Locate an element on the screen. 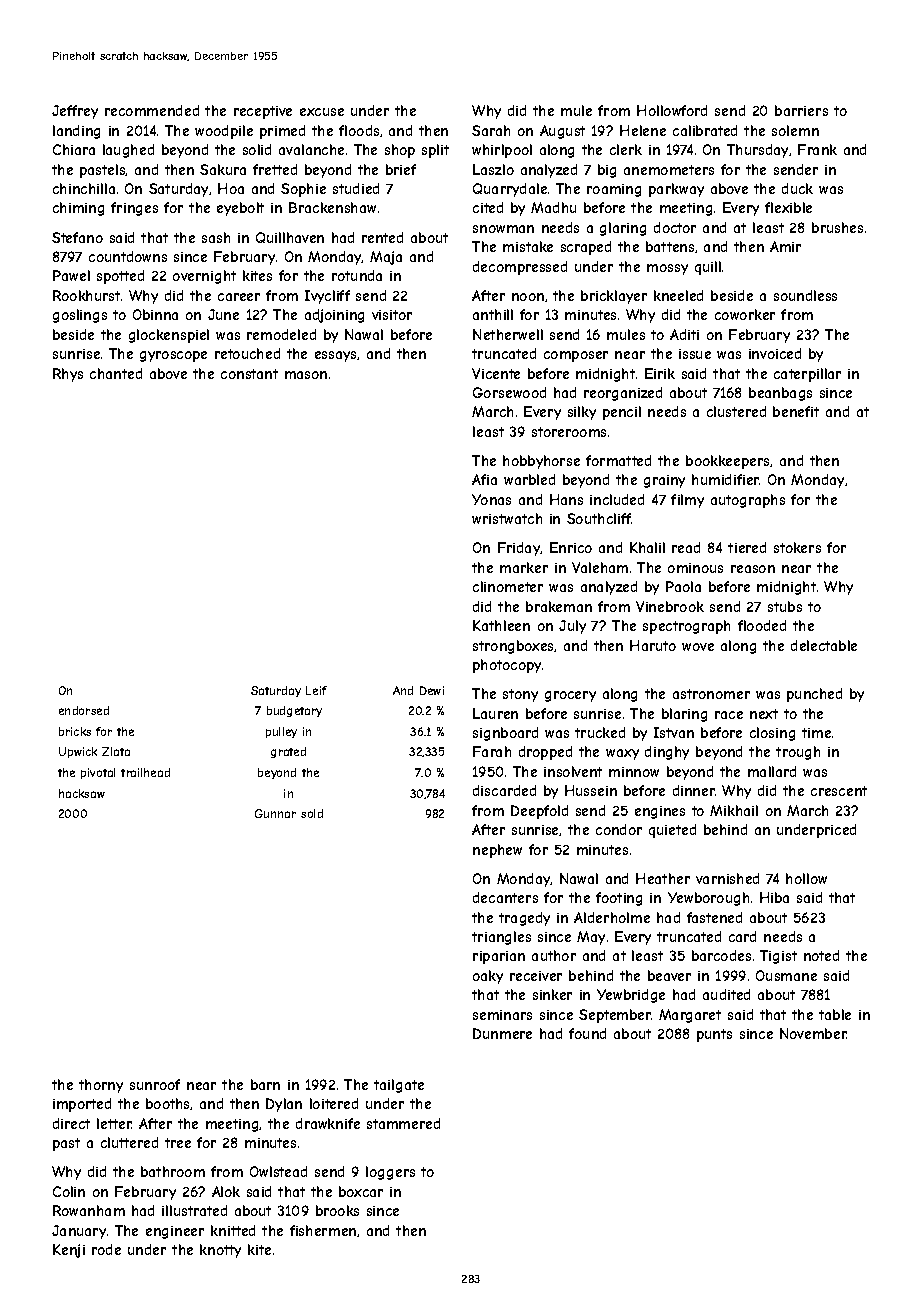  stony is located at coordinates (520, 695).
